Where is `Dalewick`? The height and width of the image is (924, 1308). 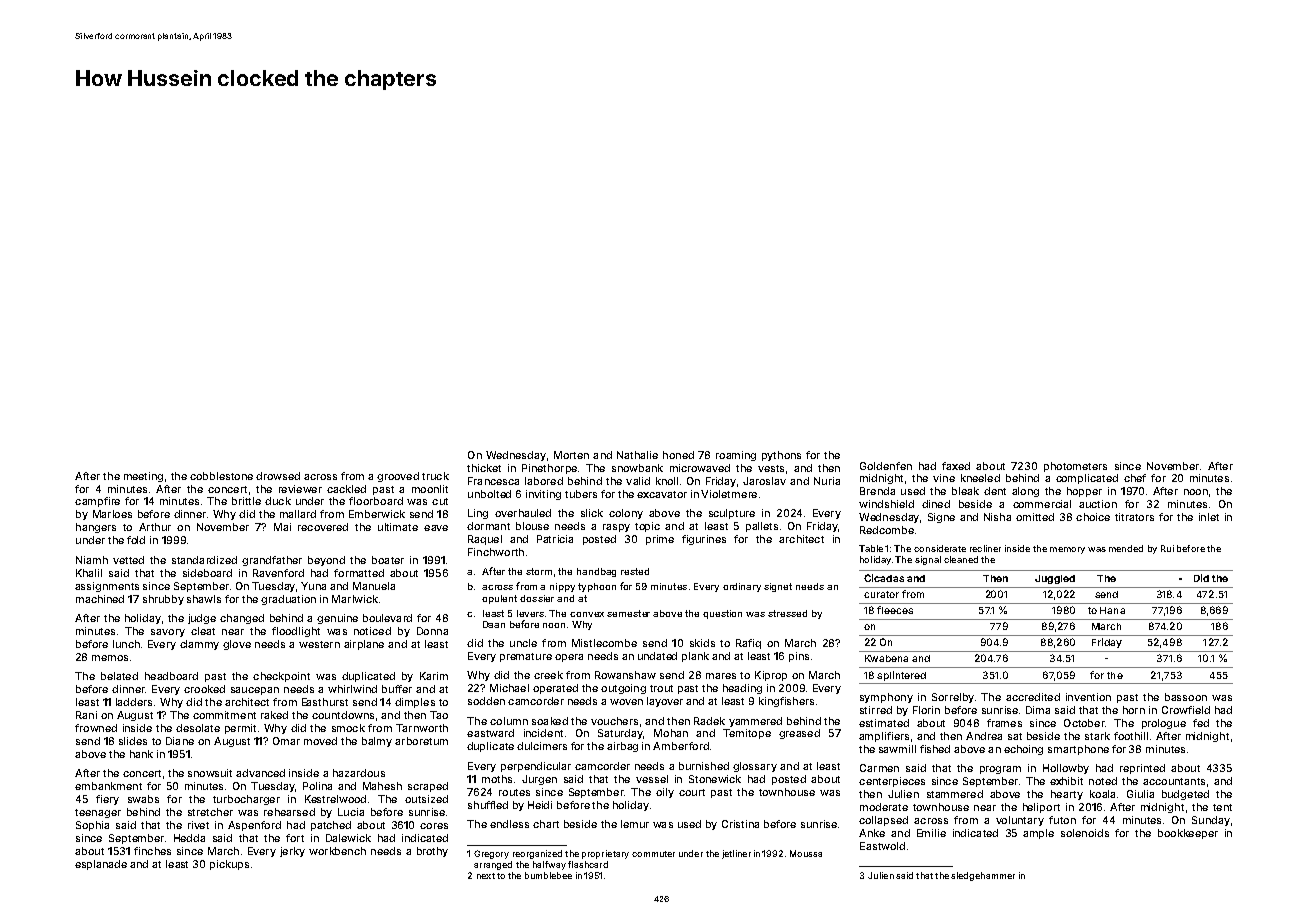
Dalewick is located at coordinates (348, 838).
